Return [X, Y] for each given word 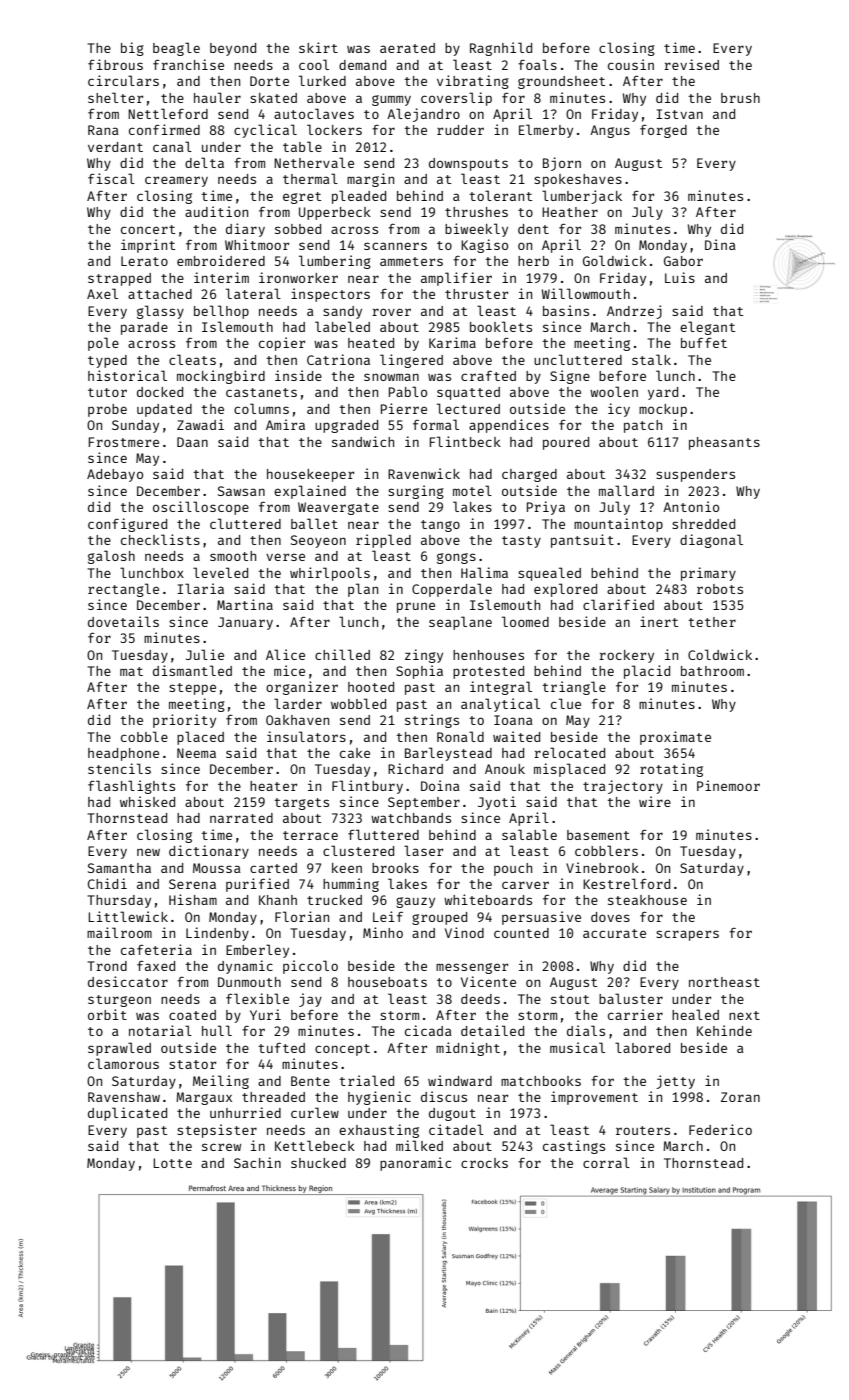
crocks [484, 1163]
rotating [671, 770]
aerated [407, 48]
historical [127, 375]
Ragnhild [501, 49]
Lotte [173, 1163]
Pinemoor [728, 785]
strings [432, 721]
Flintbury [367, 787]
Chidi [107, 883]
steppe [192, 689]
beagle [176, 49]
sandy [342, 312]
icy [619, 410]
